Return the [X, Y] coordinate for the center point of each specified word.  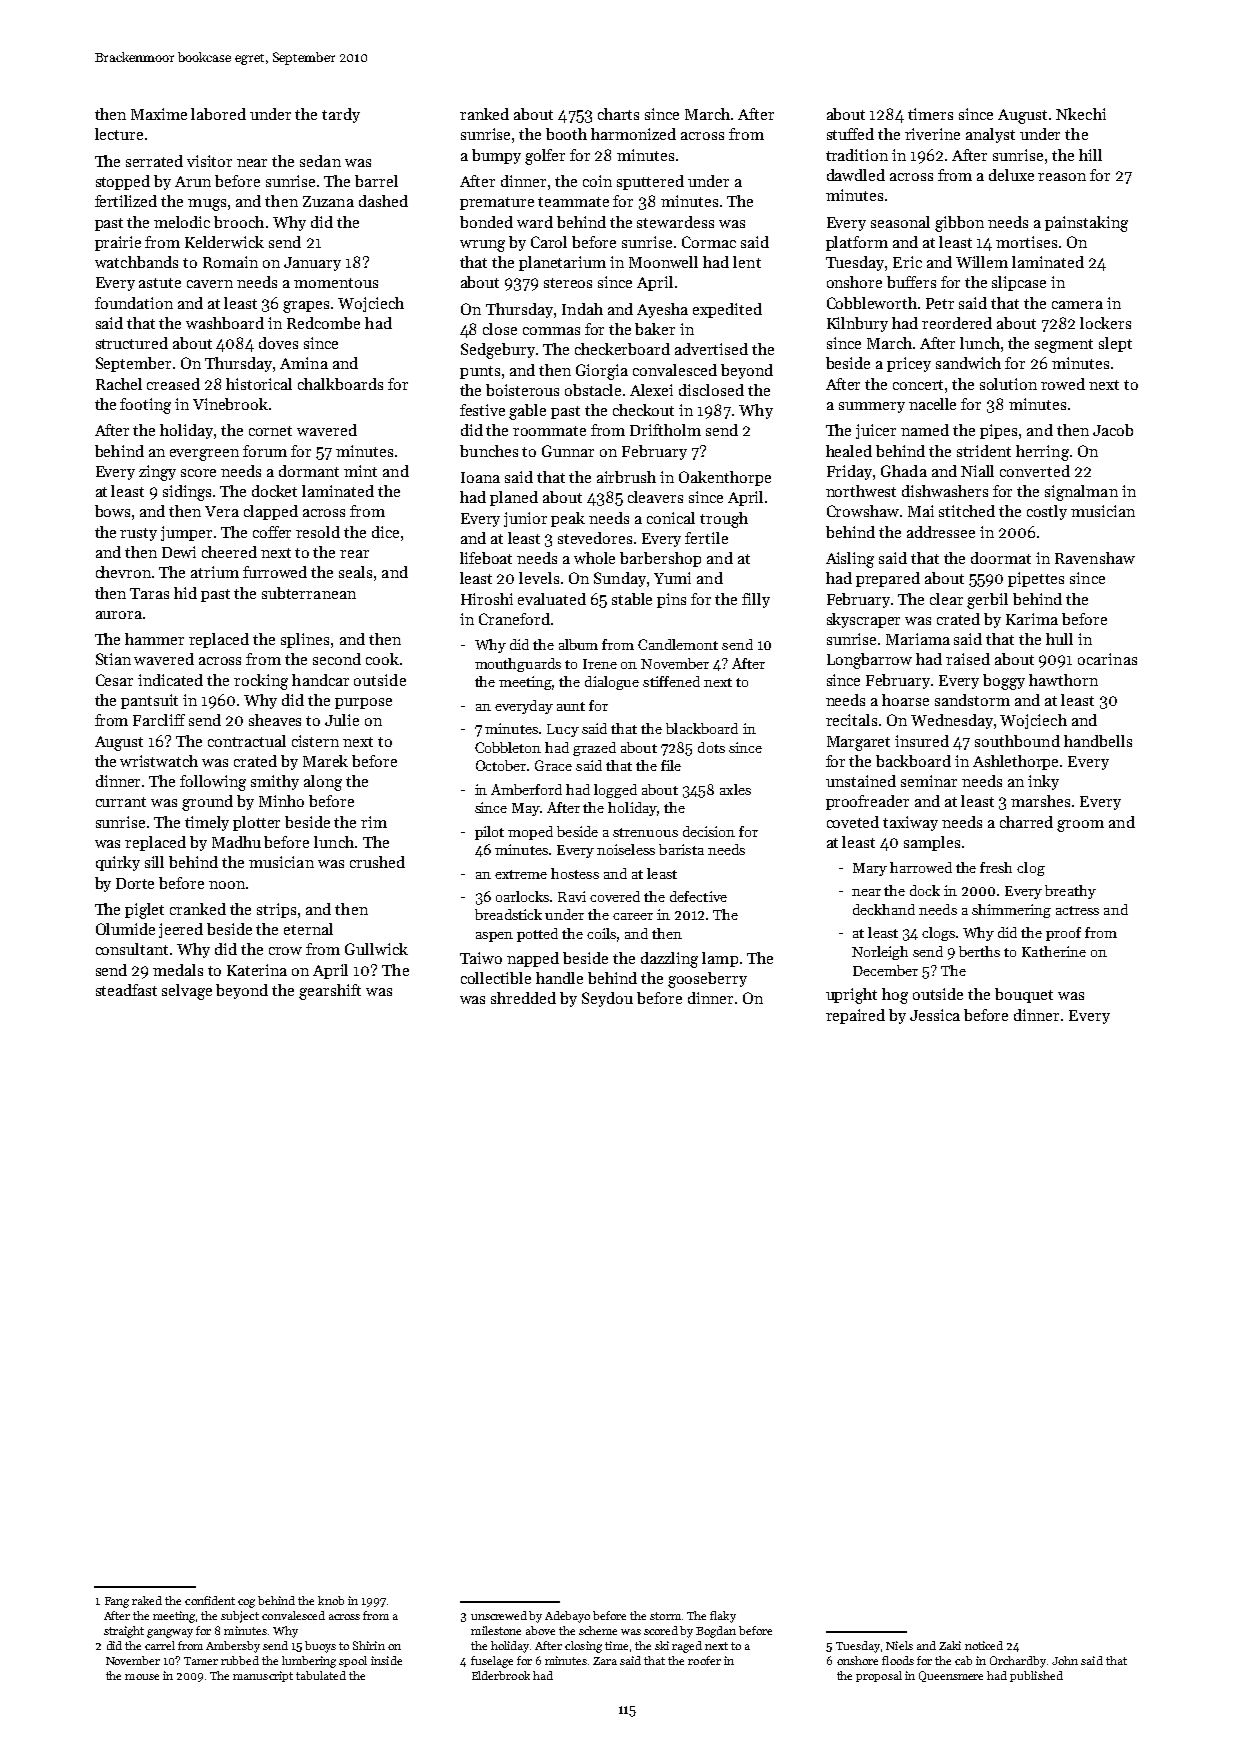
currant [121, 802]
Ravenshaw [1095, 558]
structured [132, 343]
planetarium [562, 263]
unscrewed [499, 1615]
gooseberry [707, 980]
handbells [1098, 741]
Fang [117, 1602]
